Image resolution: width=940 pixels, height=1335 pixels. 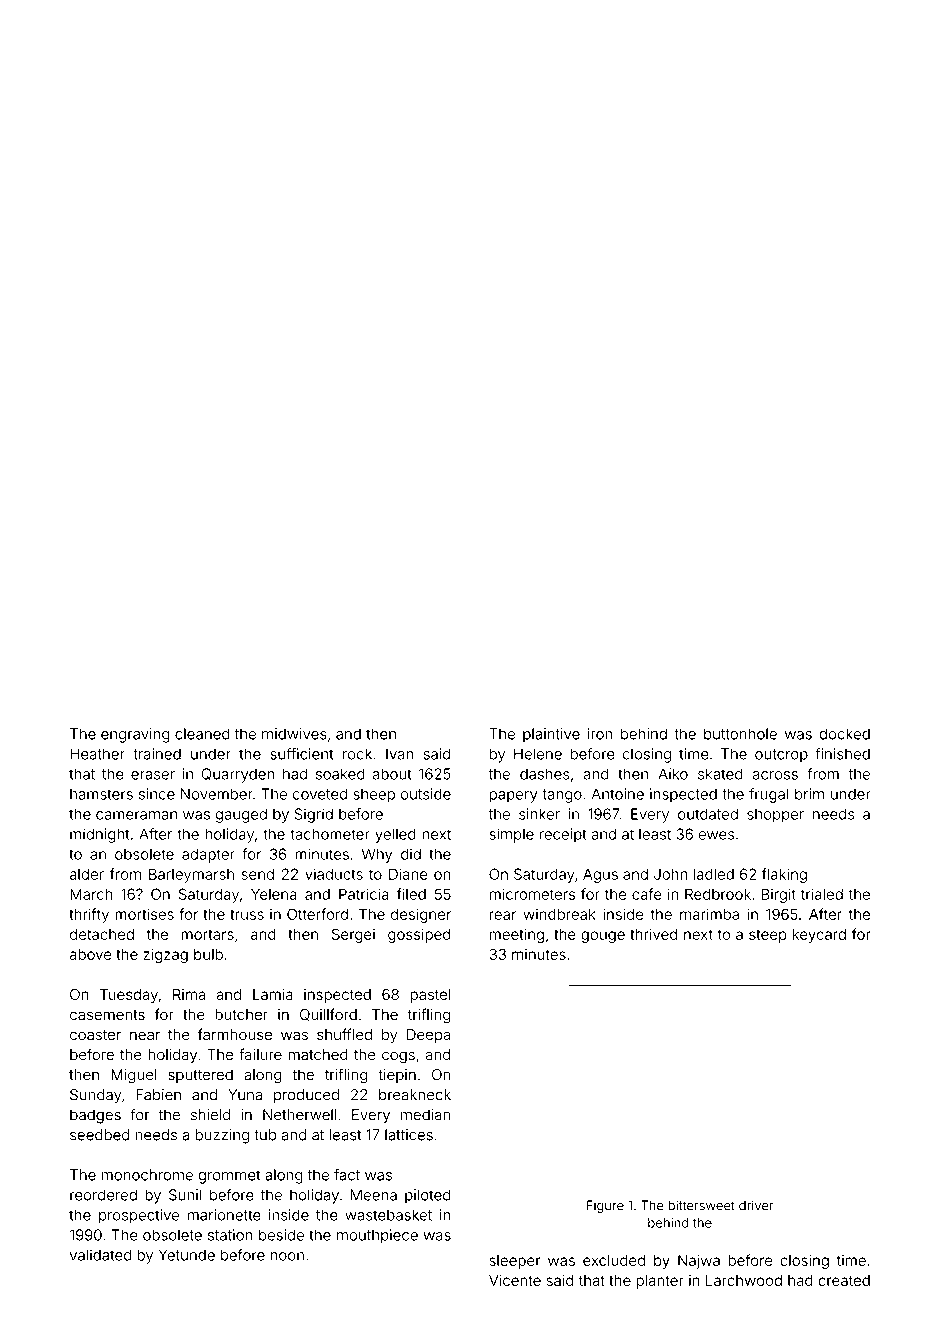 What do you see at coordinates (428, 1036) in the image?
I see `Deepa` at bounding box center [428, 1036].
